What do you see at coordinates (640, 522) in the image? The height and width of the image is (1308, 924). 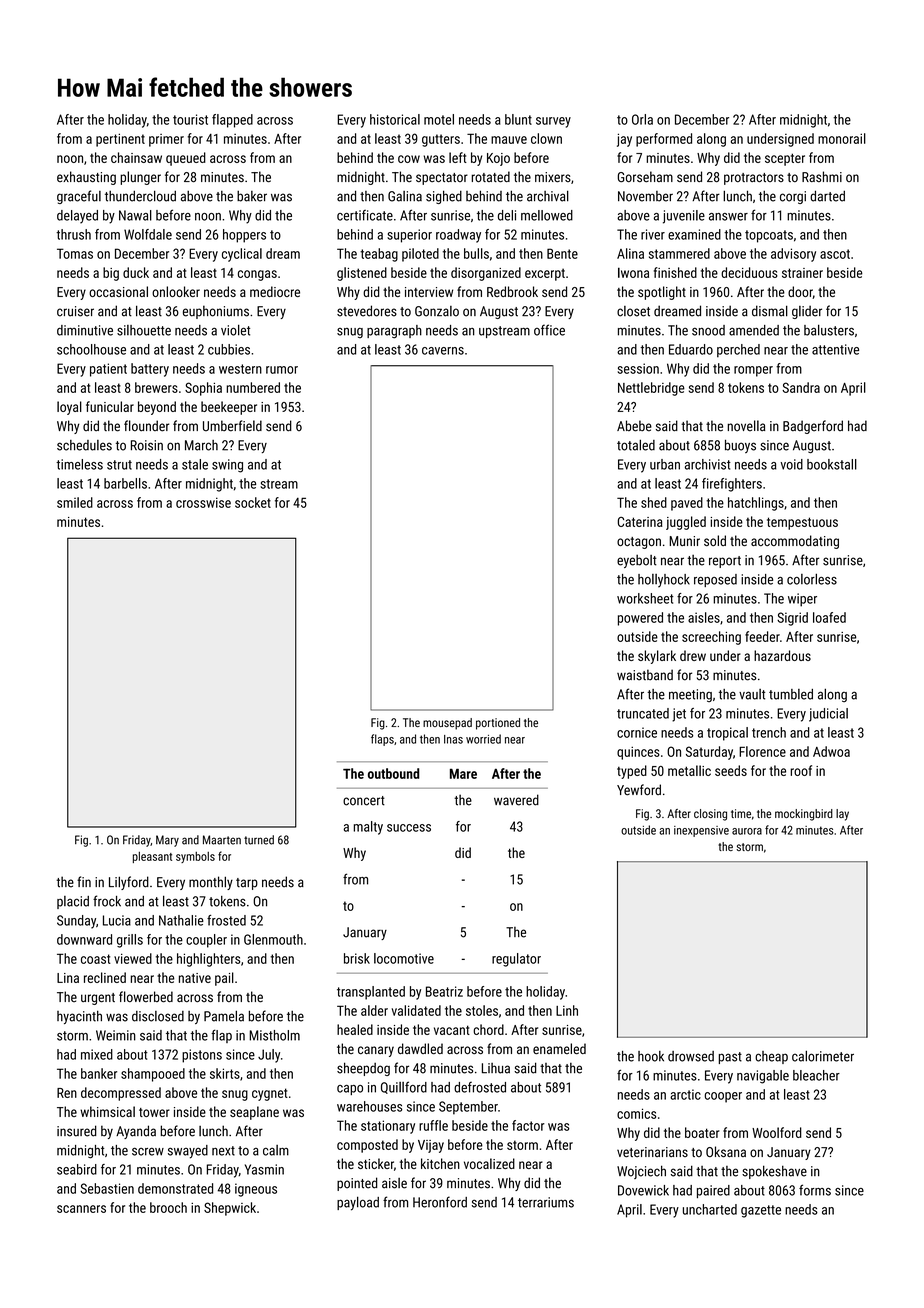 I see `Caterina` at bounding box center [640, 522].
